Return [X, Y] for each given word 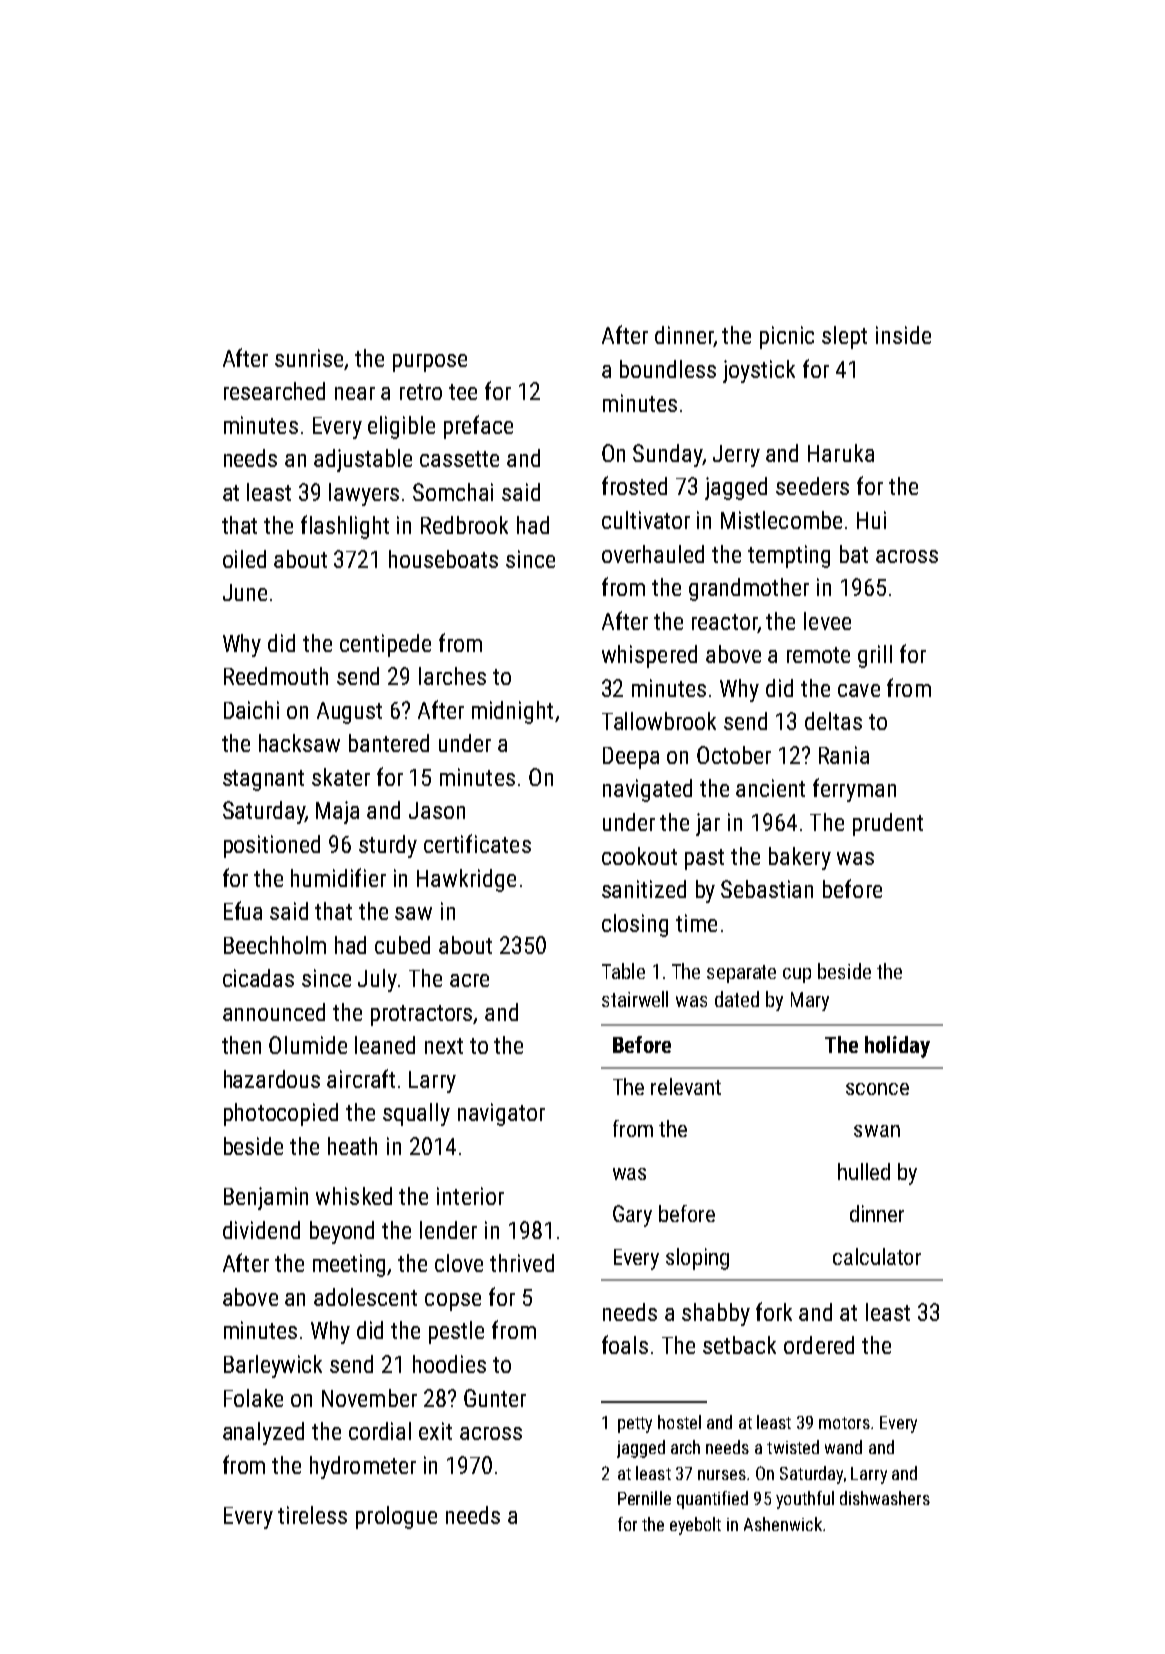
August [349, 713]
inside [903, 335]
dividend [261, 1230]
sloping [697, 1259]
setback [739, 1345]
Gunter [495, 1398]
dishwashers [885, 1498]
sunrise [309, 358]
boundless [668, 369]
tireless [312, 1515]
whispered [649, 656]
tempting [789, 556]
